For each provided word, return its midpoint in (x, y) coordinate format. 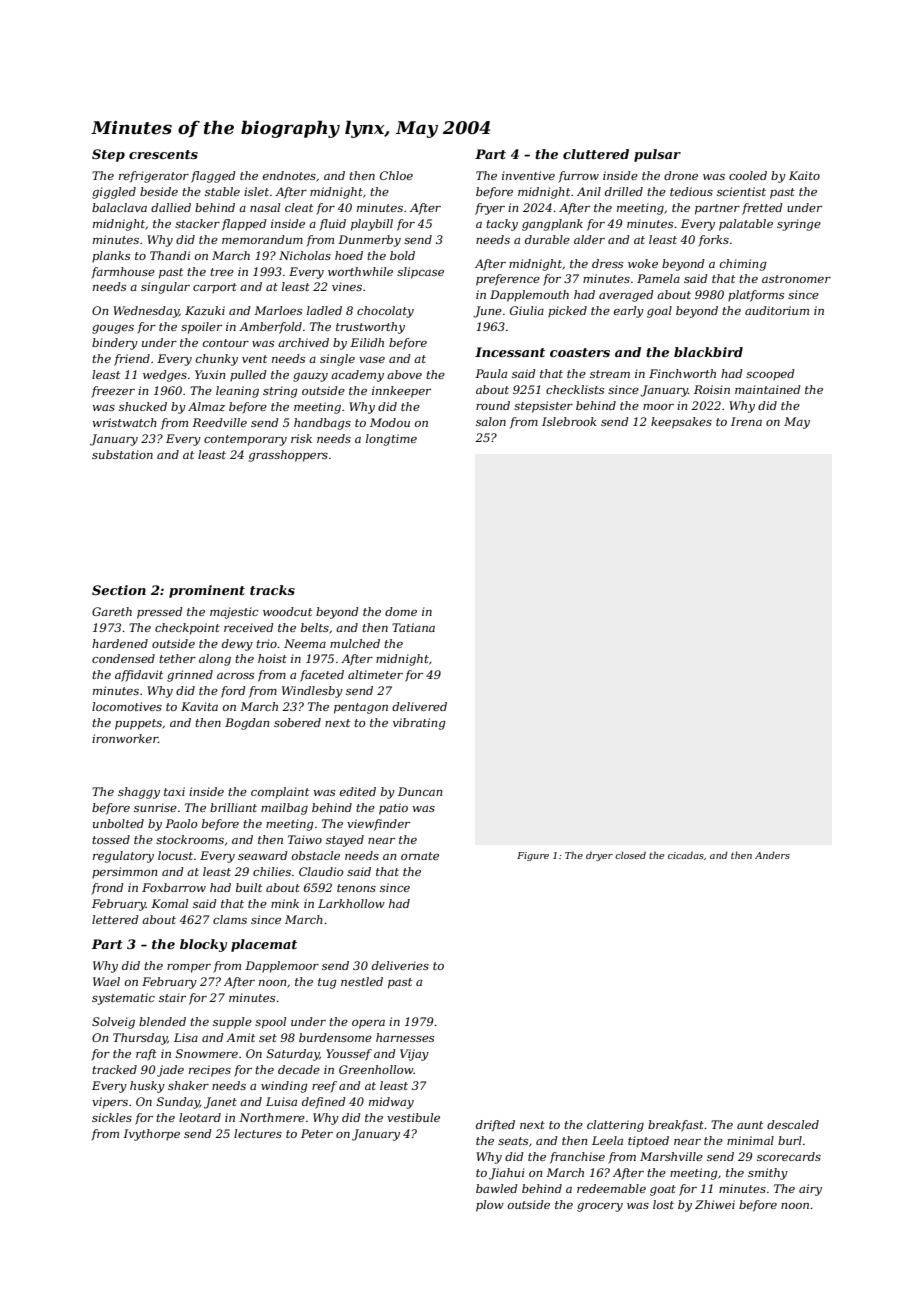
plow (490, 1206)
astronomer (796, 279)
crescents (163, 154)
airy (810, 1190)
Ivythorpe (151, 1135)
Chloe (396, 175)
